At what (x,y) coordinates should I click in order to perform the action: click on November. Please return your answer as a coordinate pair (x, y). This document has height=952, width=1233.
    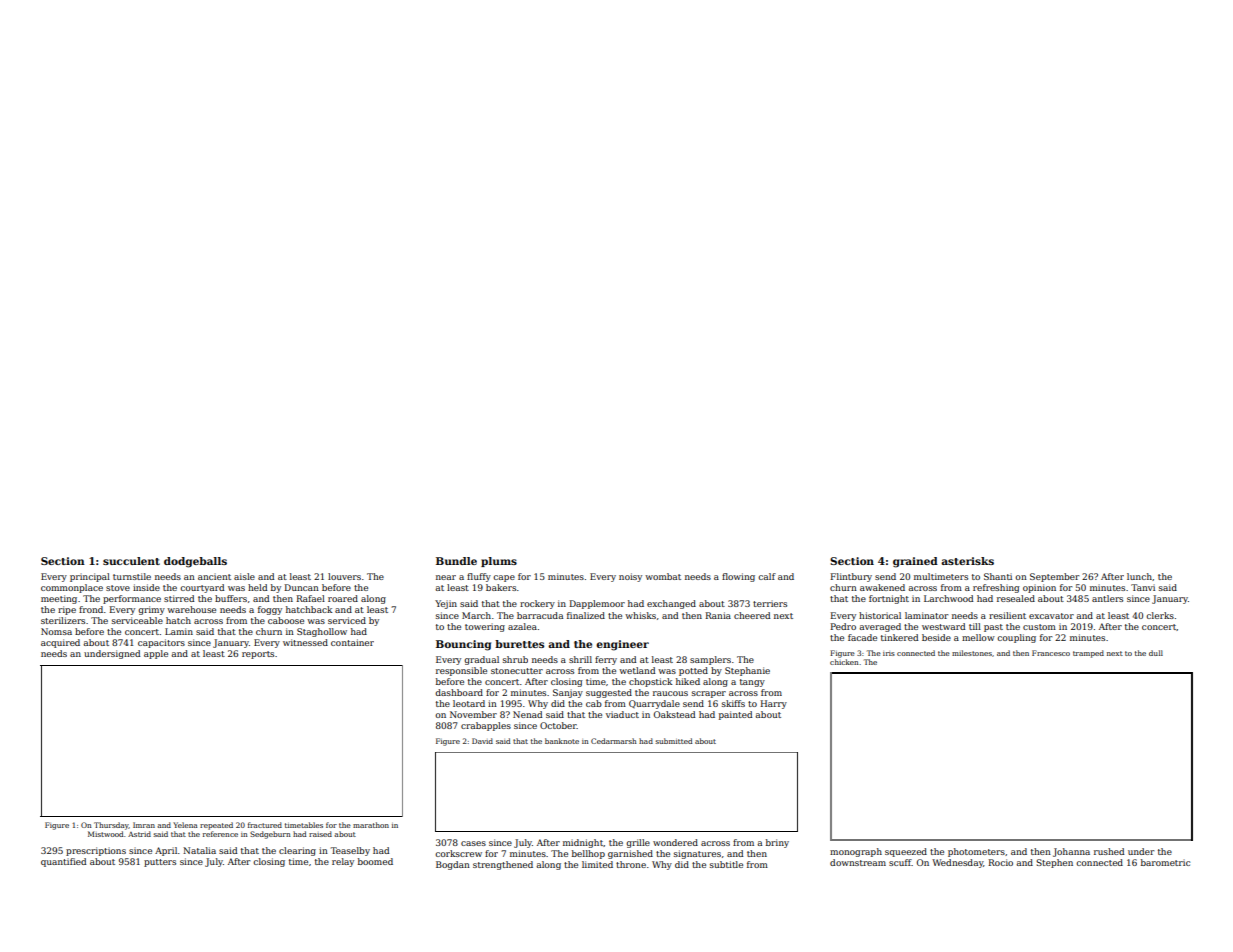
    Looking at the image, I should click on (473, 714).
